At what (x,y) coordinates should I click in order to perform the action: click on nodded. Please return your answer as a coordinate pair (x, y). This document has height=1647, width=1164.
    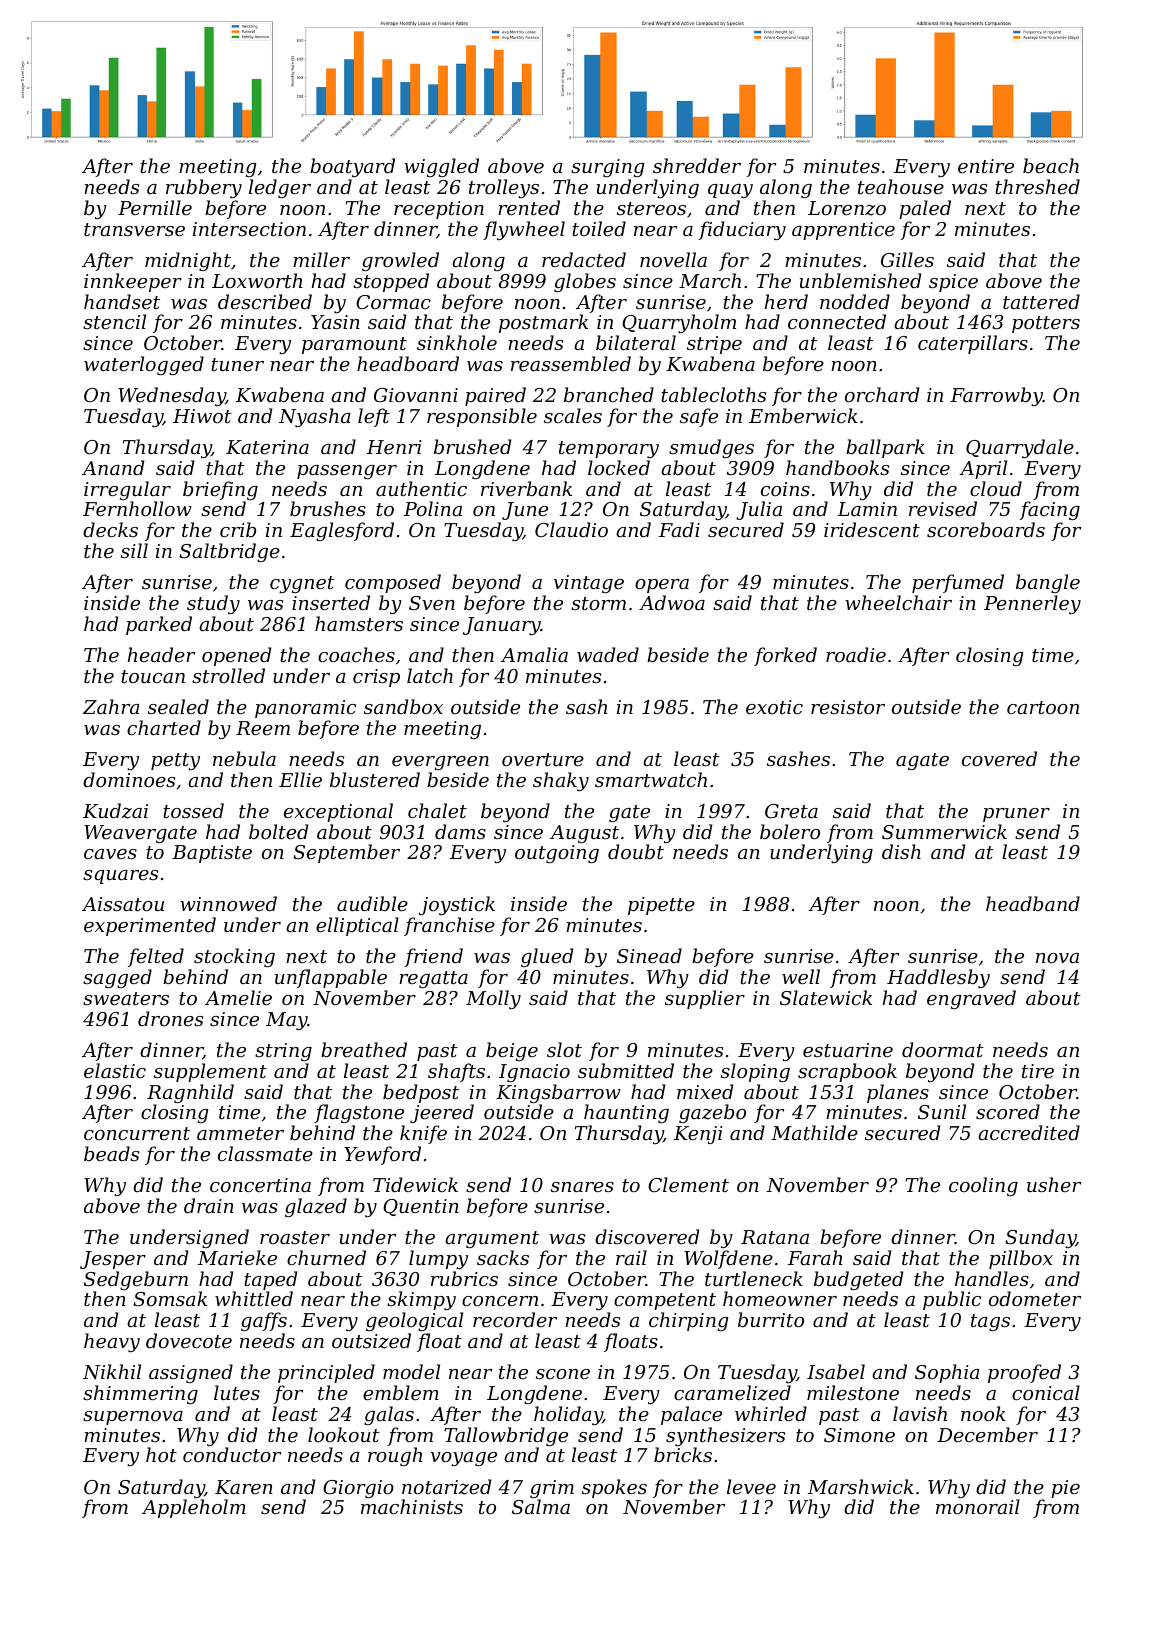
    Looking at the image, I should click on (855, 301).
